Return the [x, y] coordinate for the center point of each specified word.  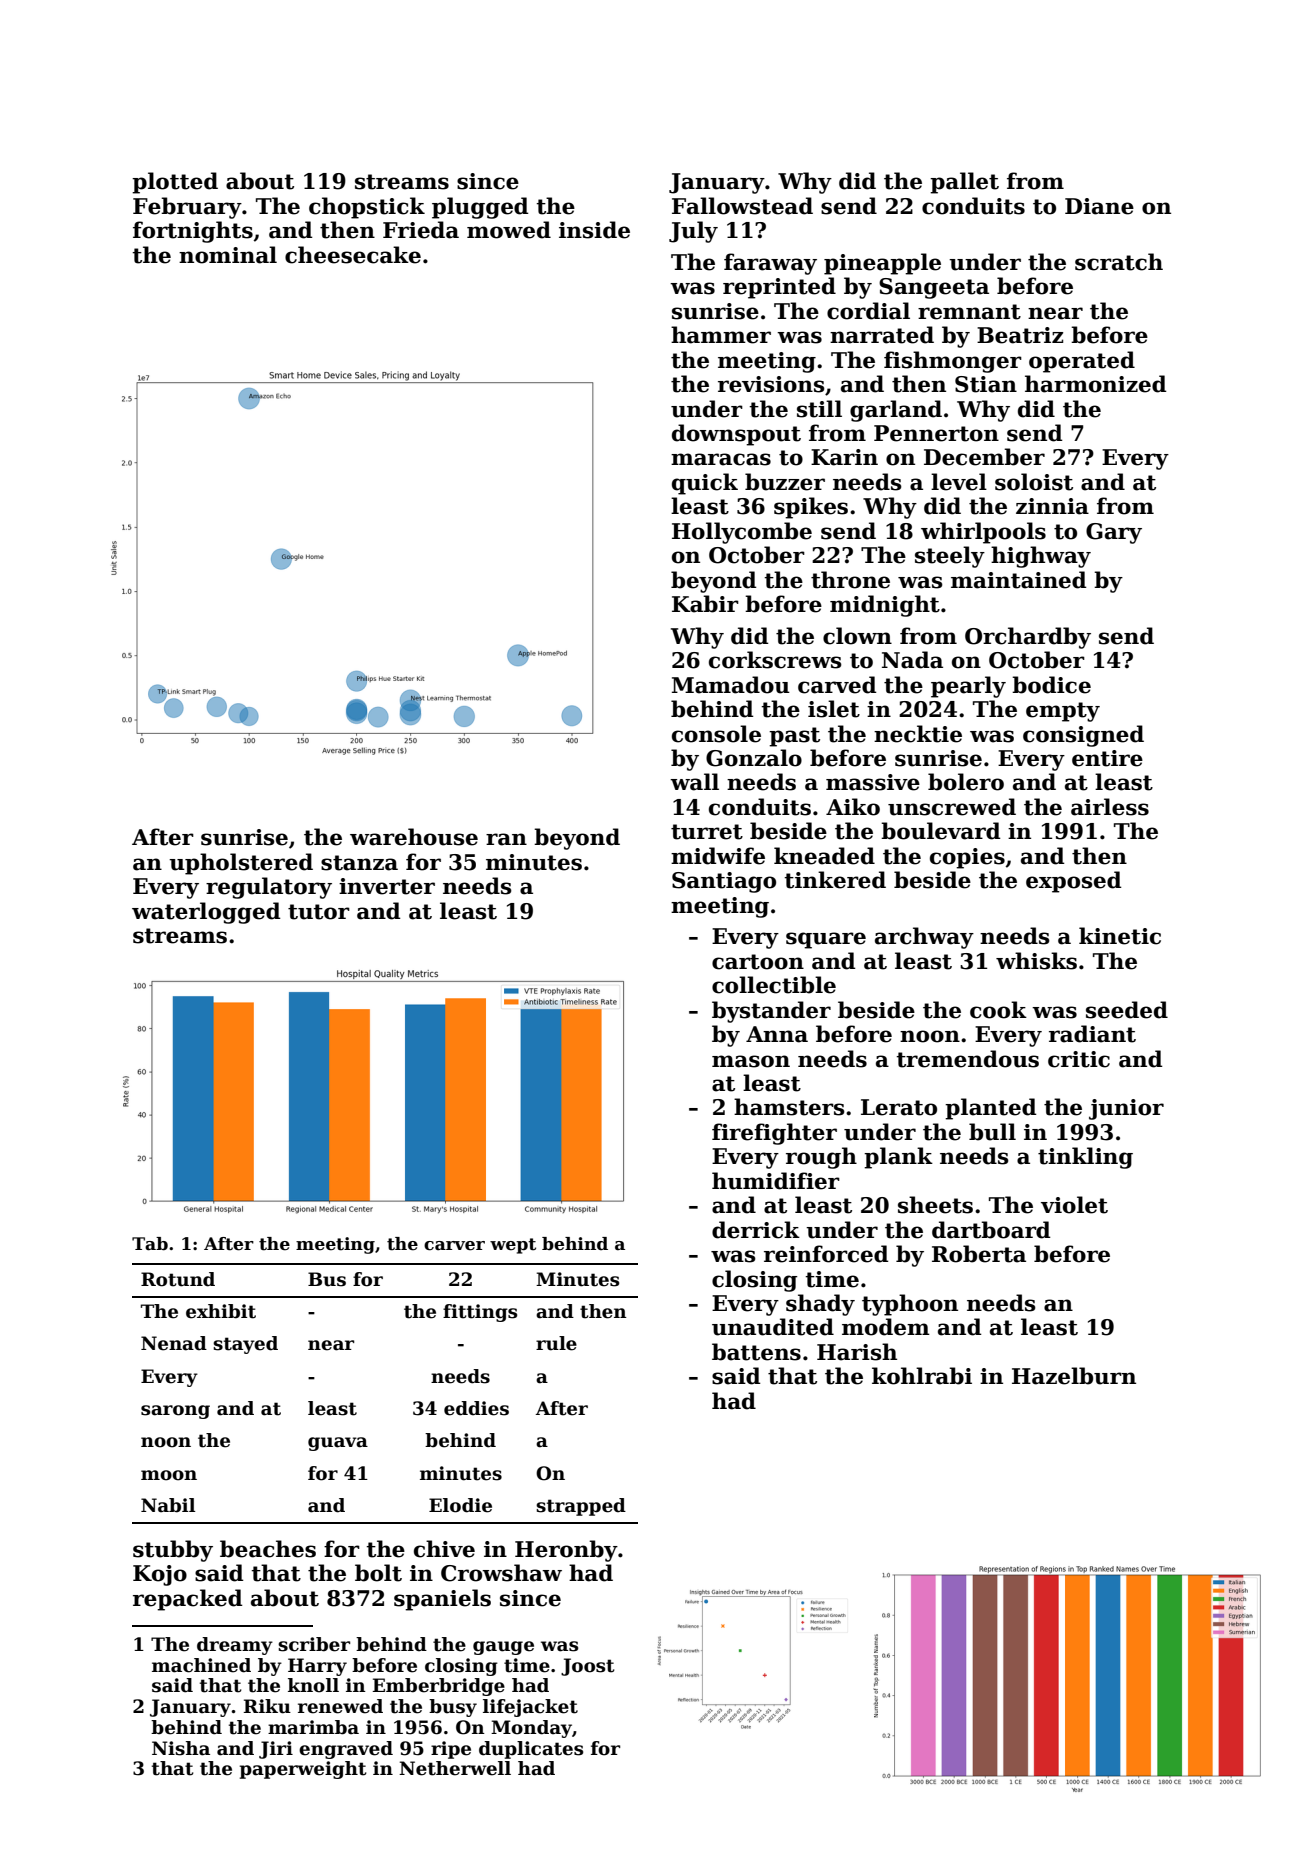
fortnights [193, 232]
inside [594, 230]
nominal [228, 255]
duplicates [531, 1750]
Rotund [178, 1279]
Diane [1099, 206]
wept [513, 1246]
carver [454, 1246]
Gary [1114, 533]
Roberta [979, 1254]
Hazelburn [1074, 1376]
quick [705, 484]
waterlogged [206, 913]
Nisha [181, 1748]
